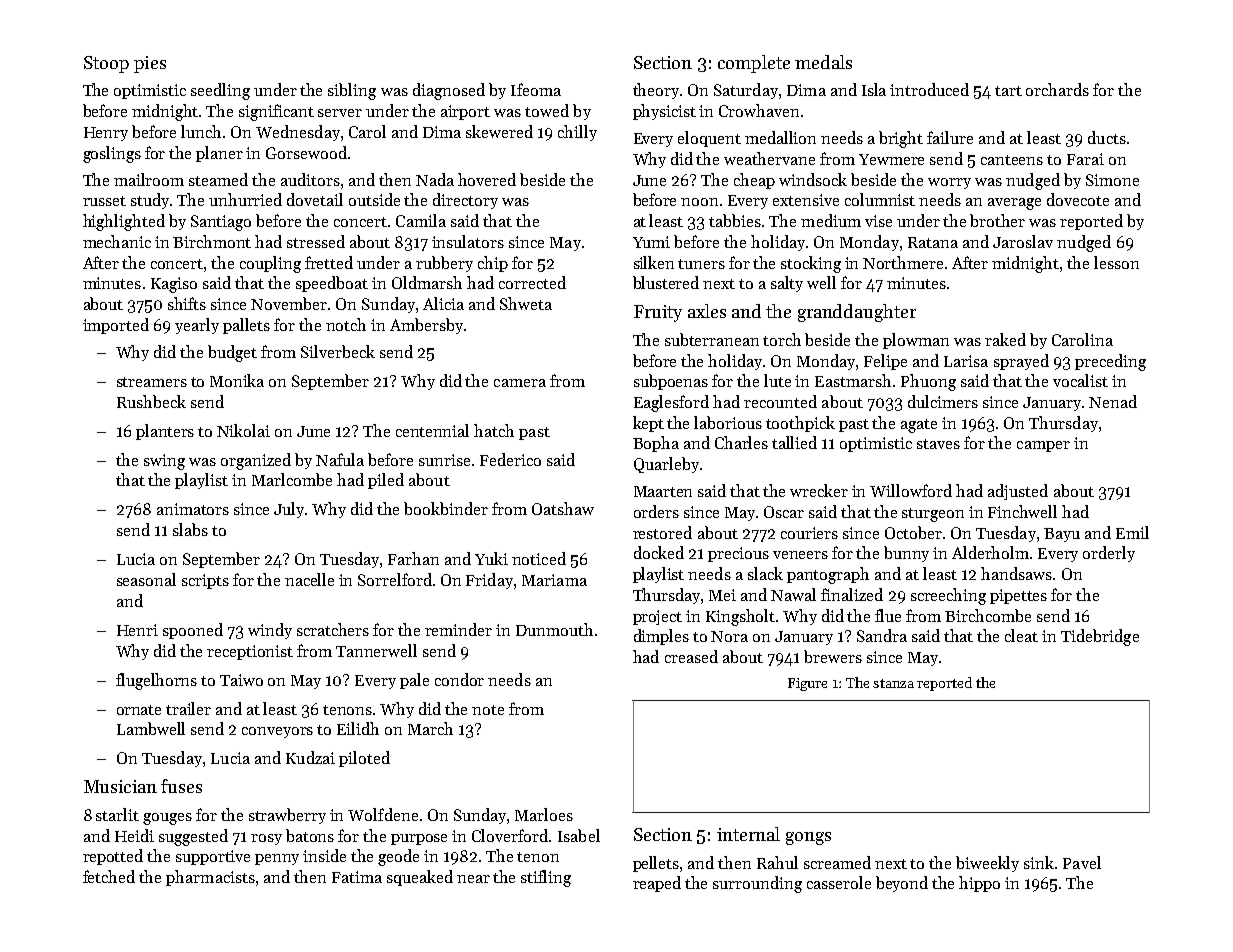 The image size is (1233, 952). Describe the element at coordinates (1080, 380) in the image. I see `vocalist` at that location.
